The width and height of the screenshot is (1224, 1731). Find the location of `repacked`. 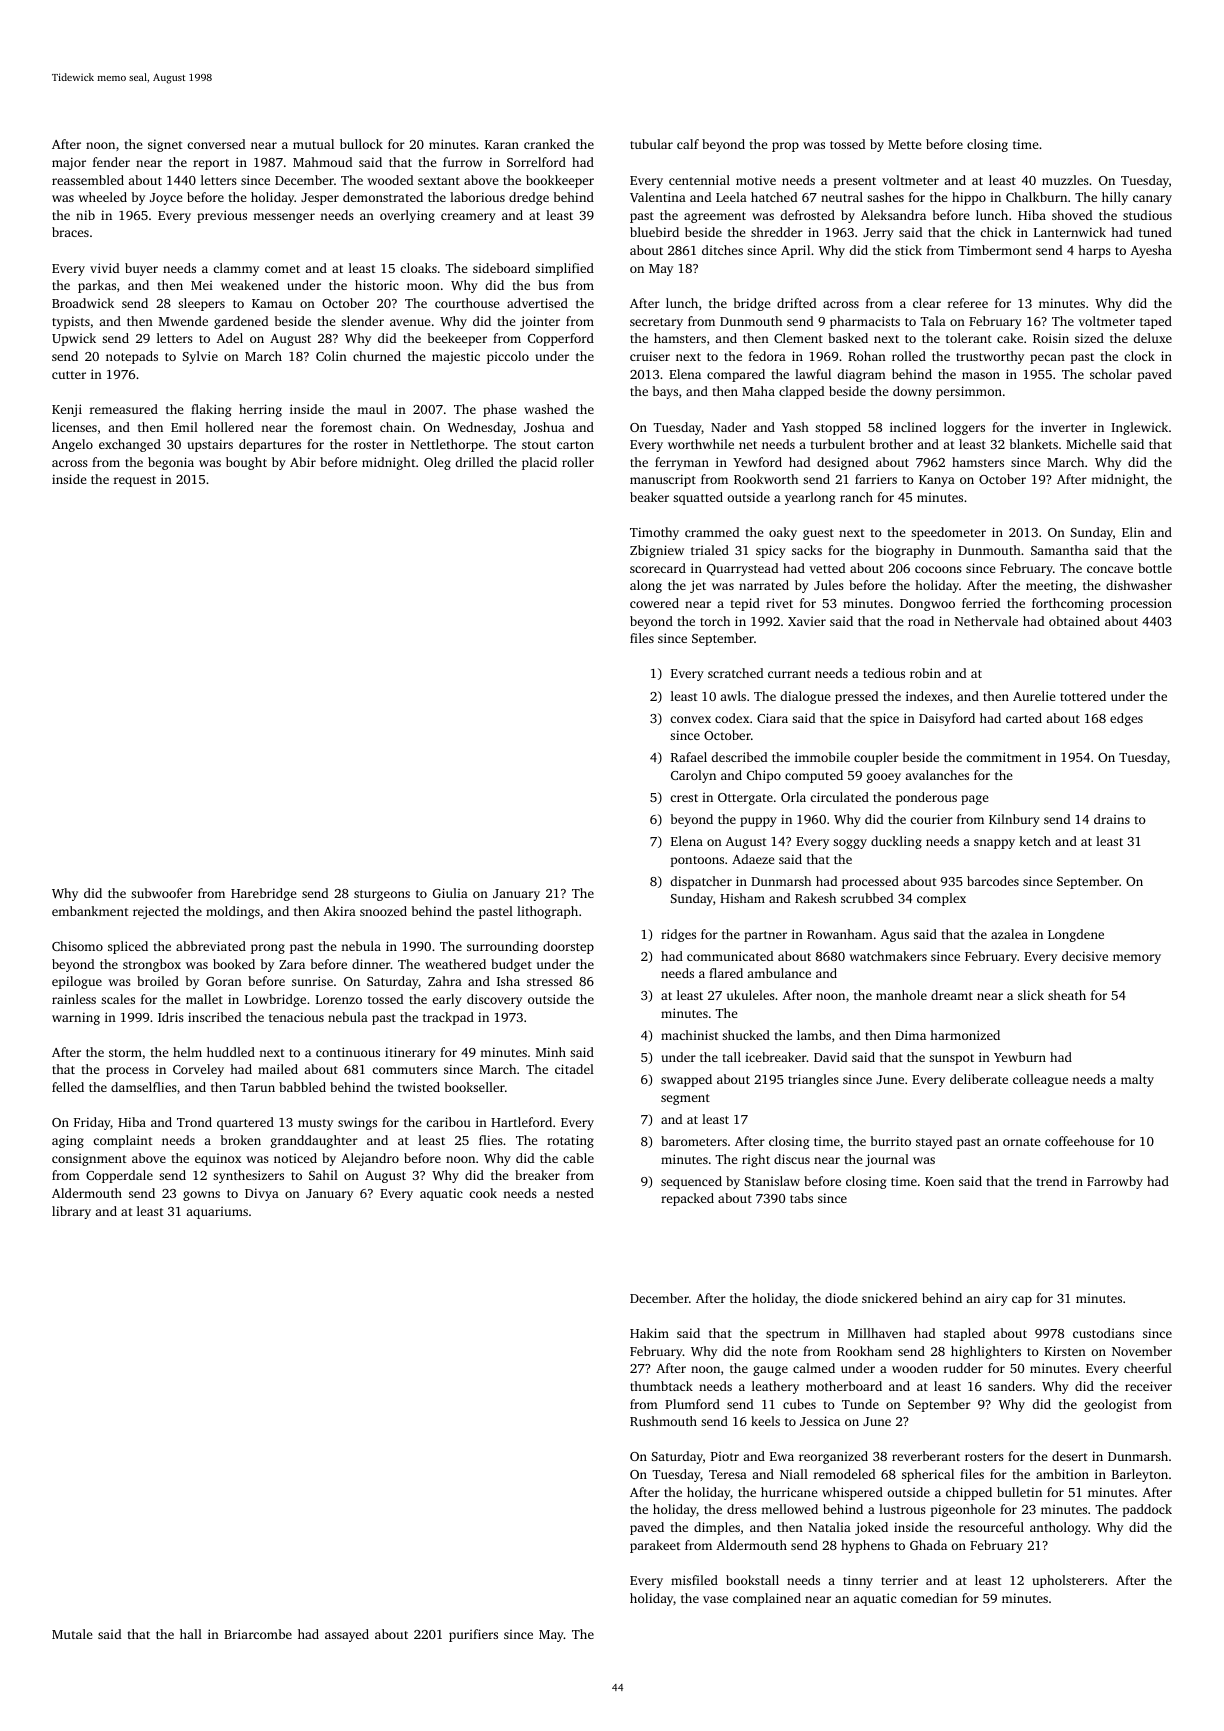

repacked is located at coordinates (687, 1199).
